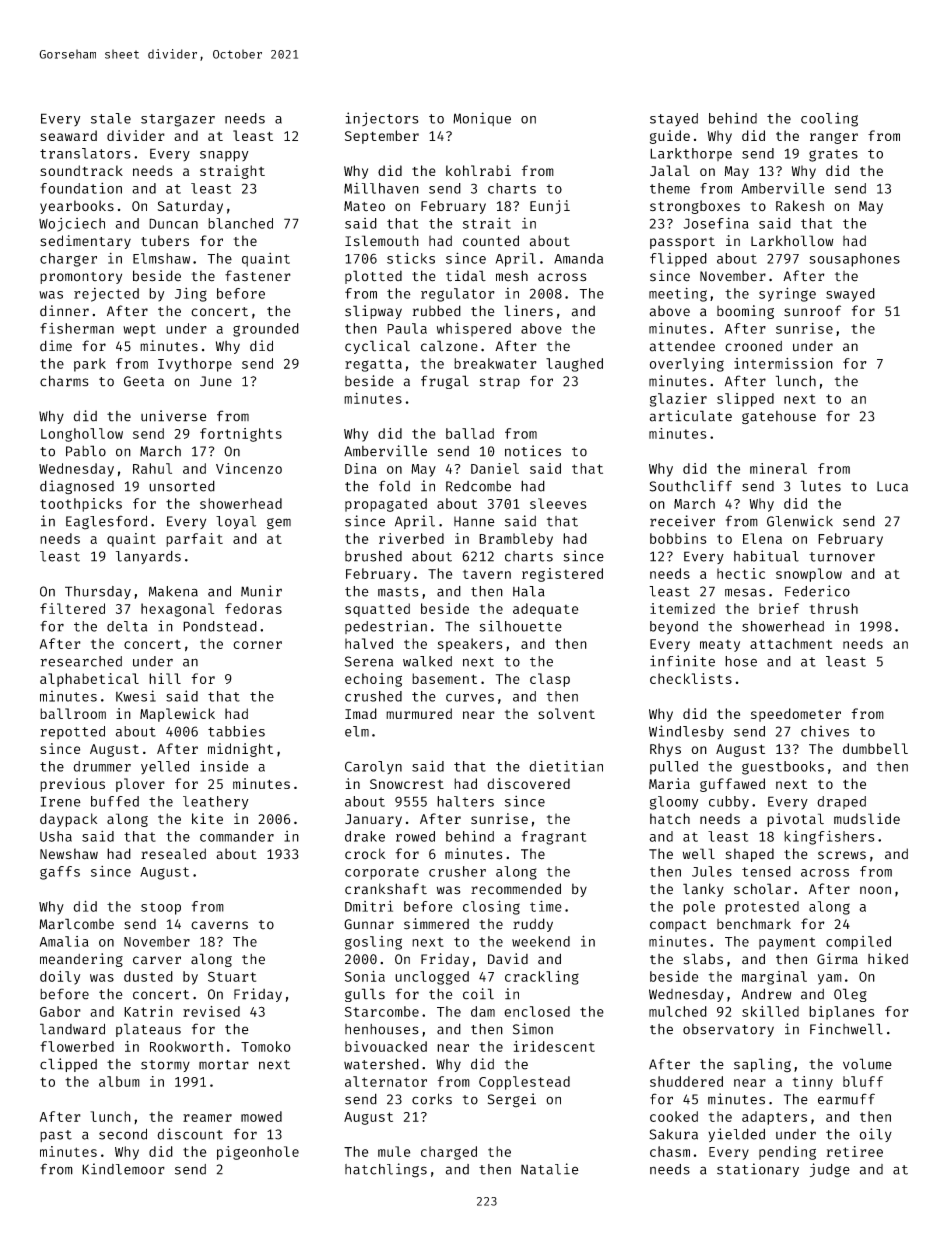  I want to click on strait, so click(487, 223).
